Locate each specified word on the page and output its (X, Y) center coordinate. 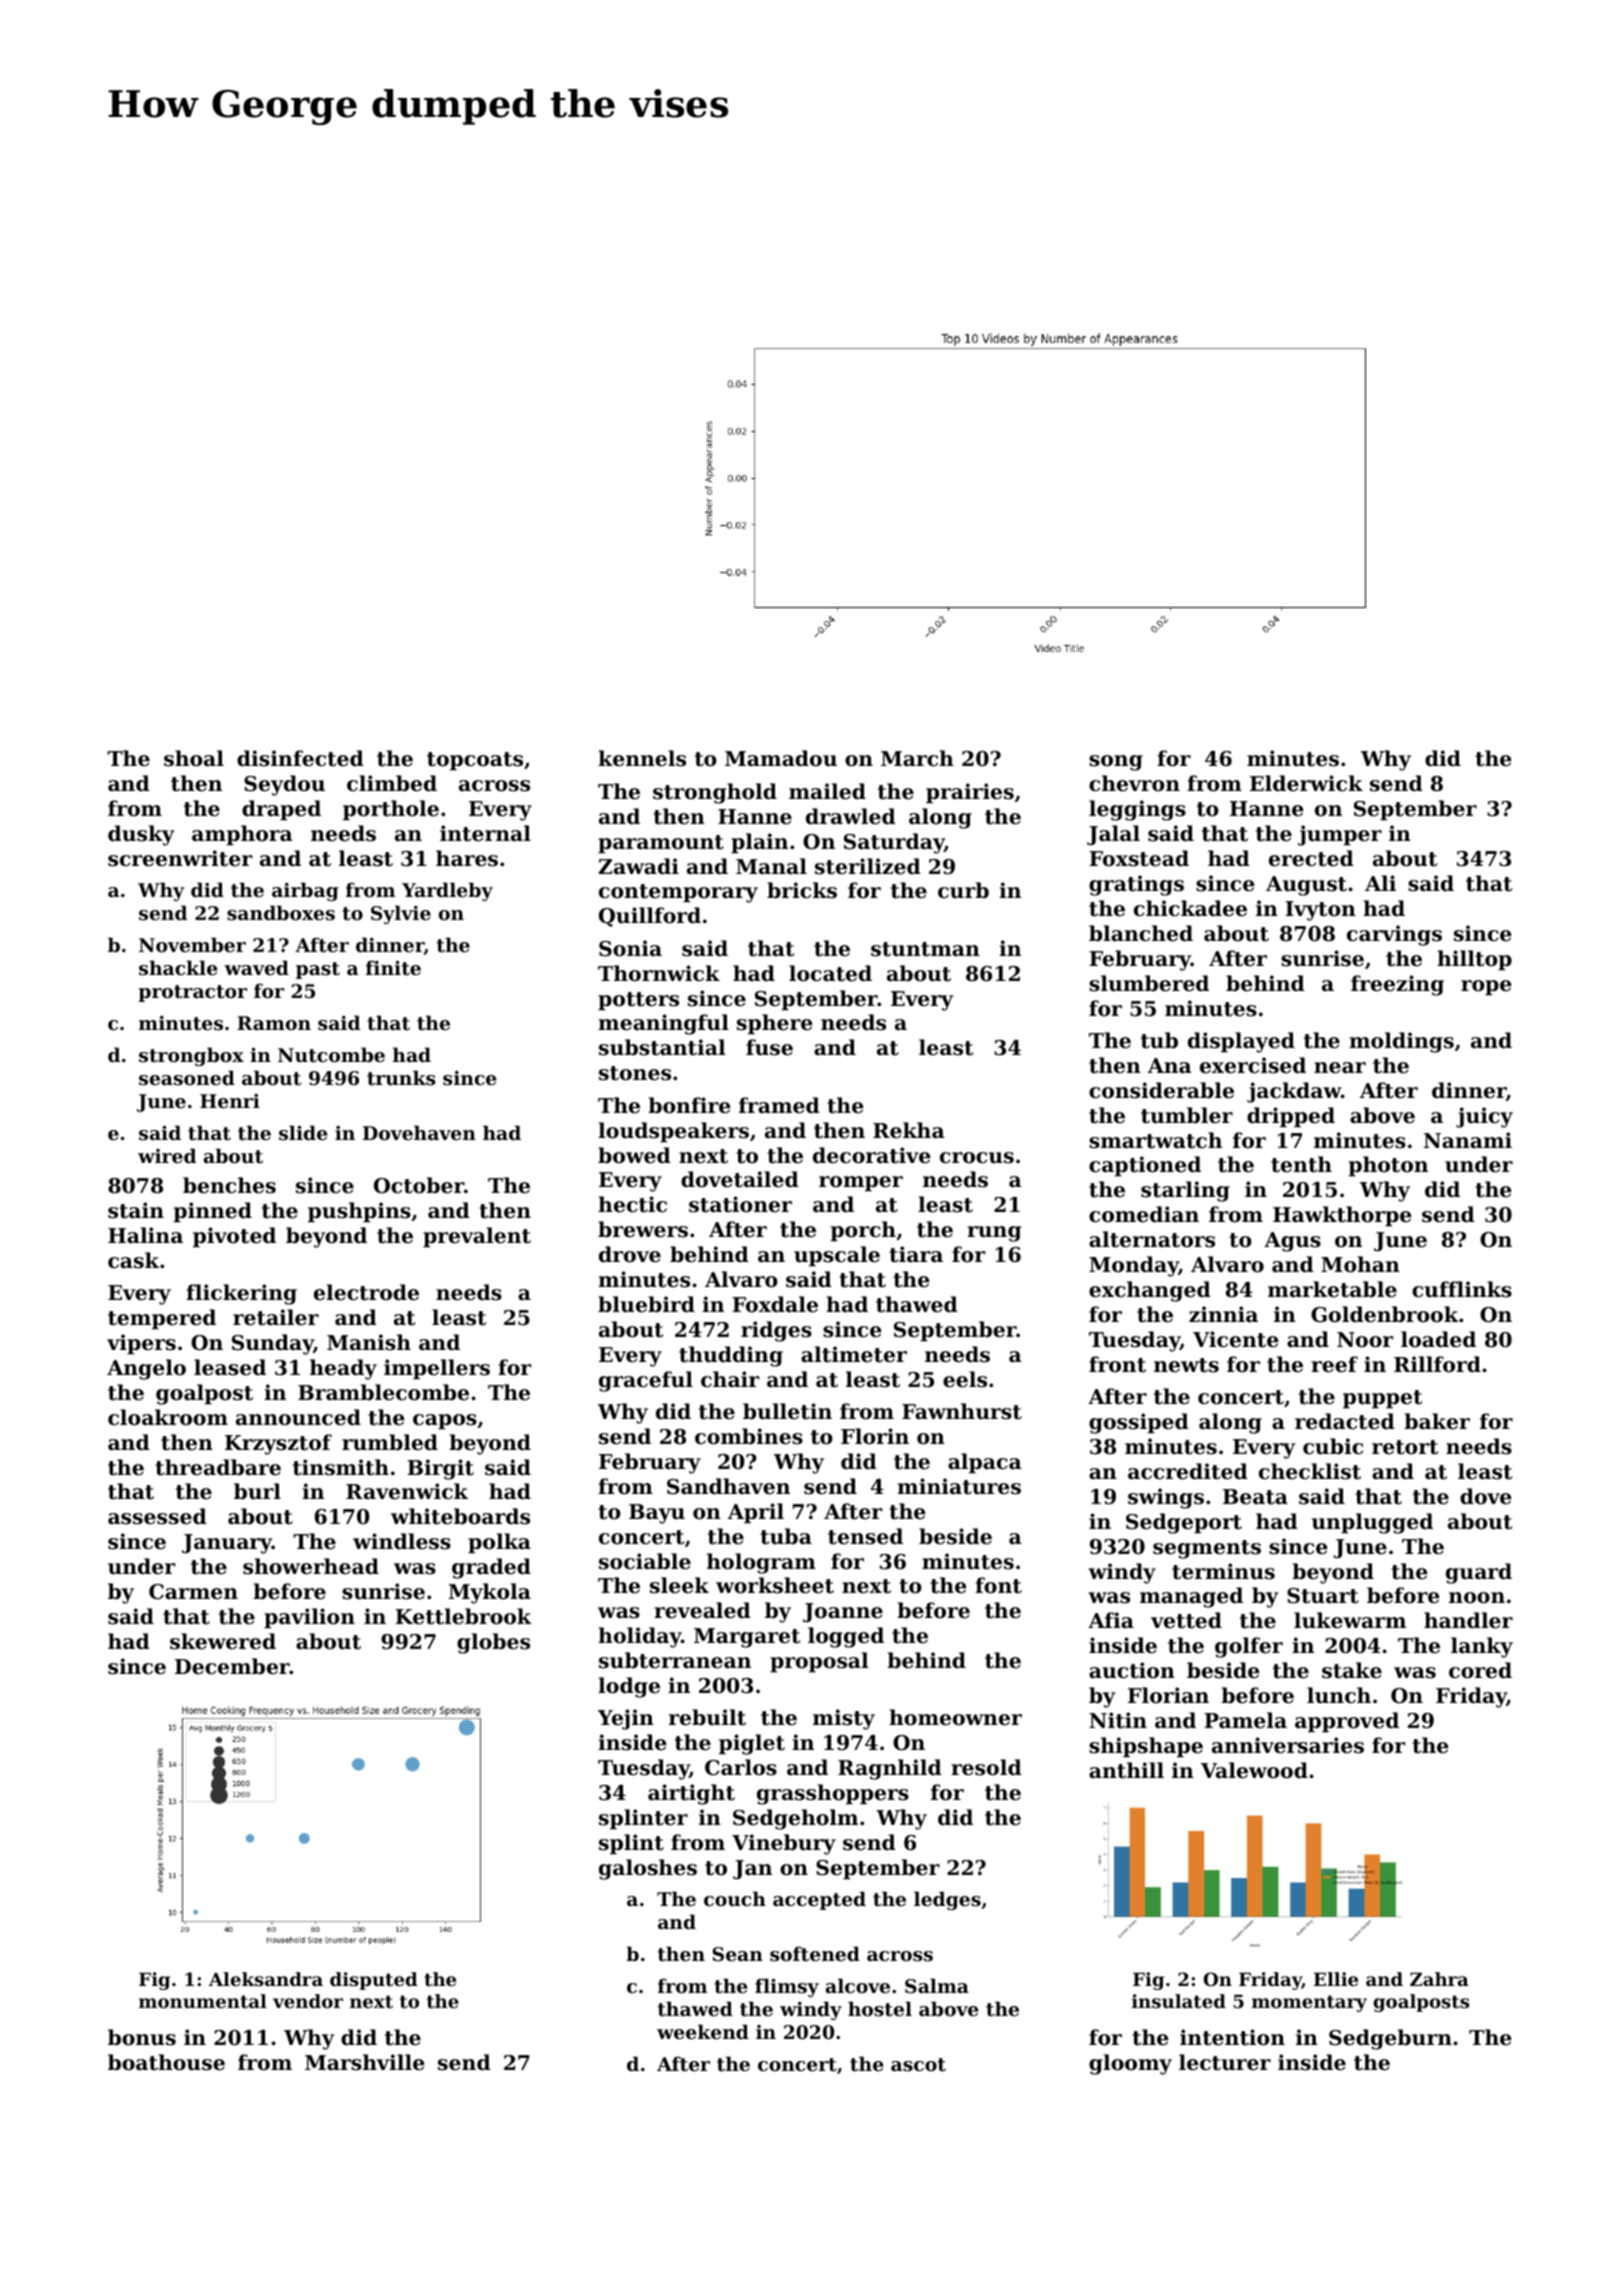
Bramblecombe (383, 1392)
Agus (1292, 1242)
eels (965, 1379)
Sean (738, 1954)
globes (493, 1643)
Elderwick (1306, 783)
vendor (308, 2001)
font (998, 1585)
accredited (1188, 1471)
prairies (970, 793)
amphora (242, 835)
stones (635, 1073)
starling (1185, 1191)
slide (303, 1133)
